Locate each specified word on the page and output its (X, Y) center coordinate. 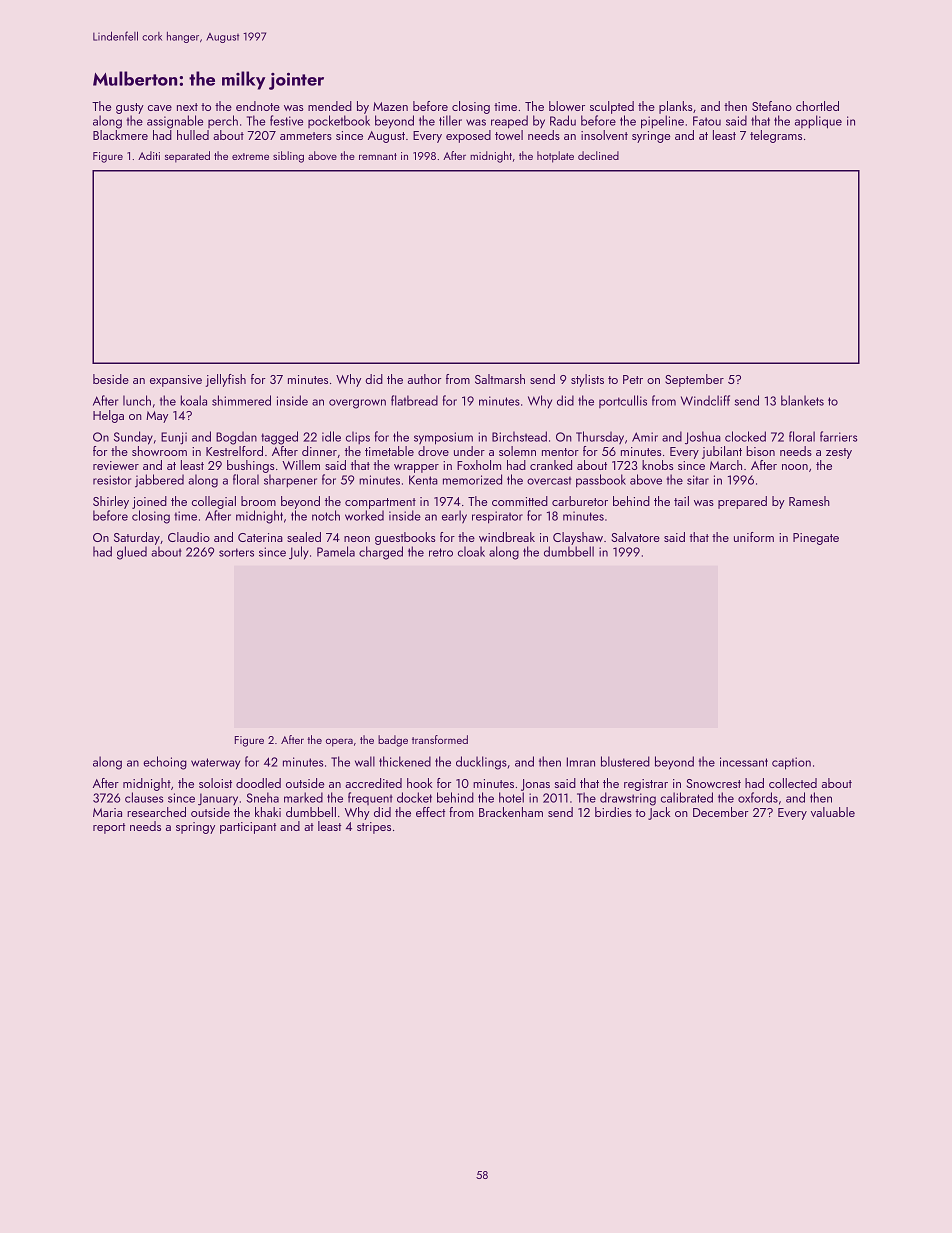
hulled (193, 135)
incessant (744, 762)
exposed (468, 136)
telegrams (776, 136)
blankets (802, 400)
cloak (471, 551)
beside (111, 379)
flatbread (414, 400)
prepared (742, 502)
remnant (378, 156)
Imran (581, 762)
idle (331, 436)
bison (761, 451)
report (109, 828)
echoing (165, 763)
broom (258, 501)
